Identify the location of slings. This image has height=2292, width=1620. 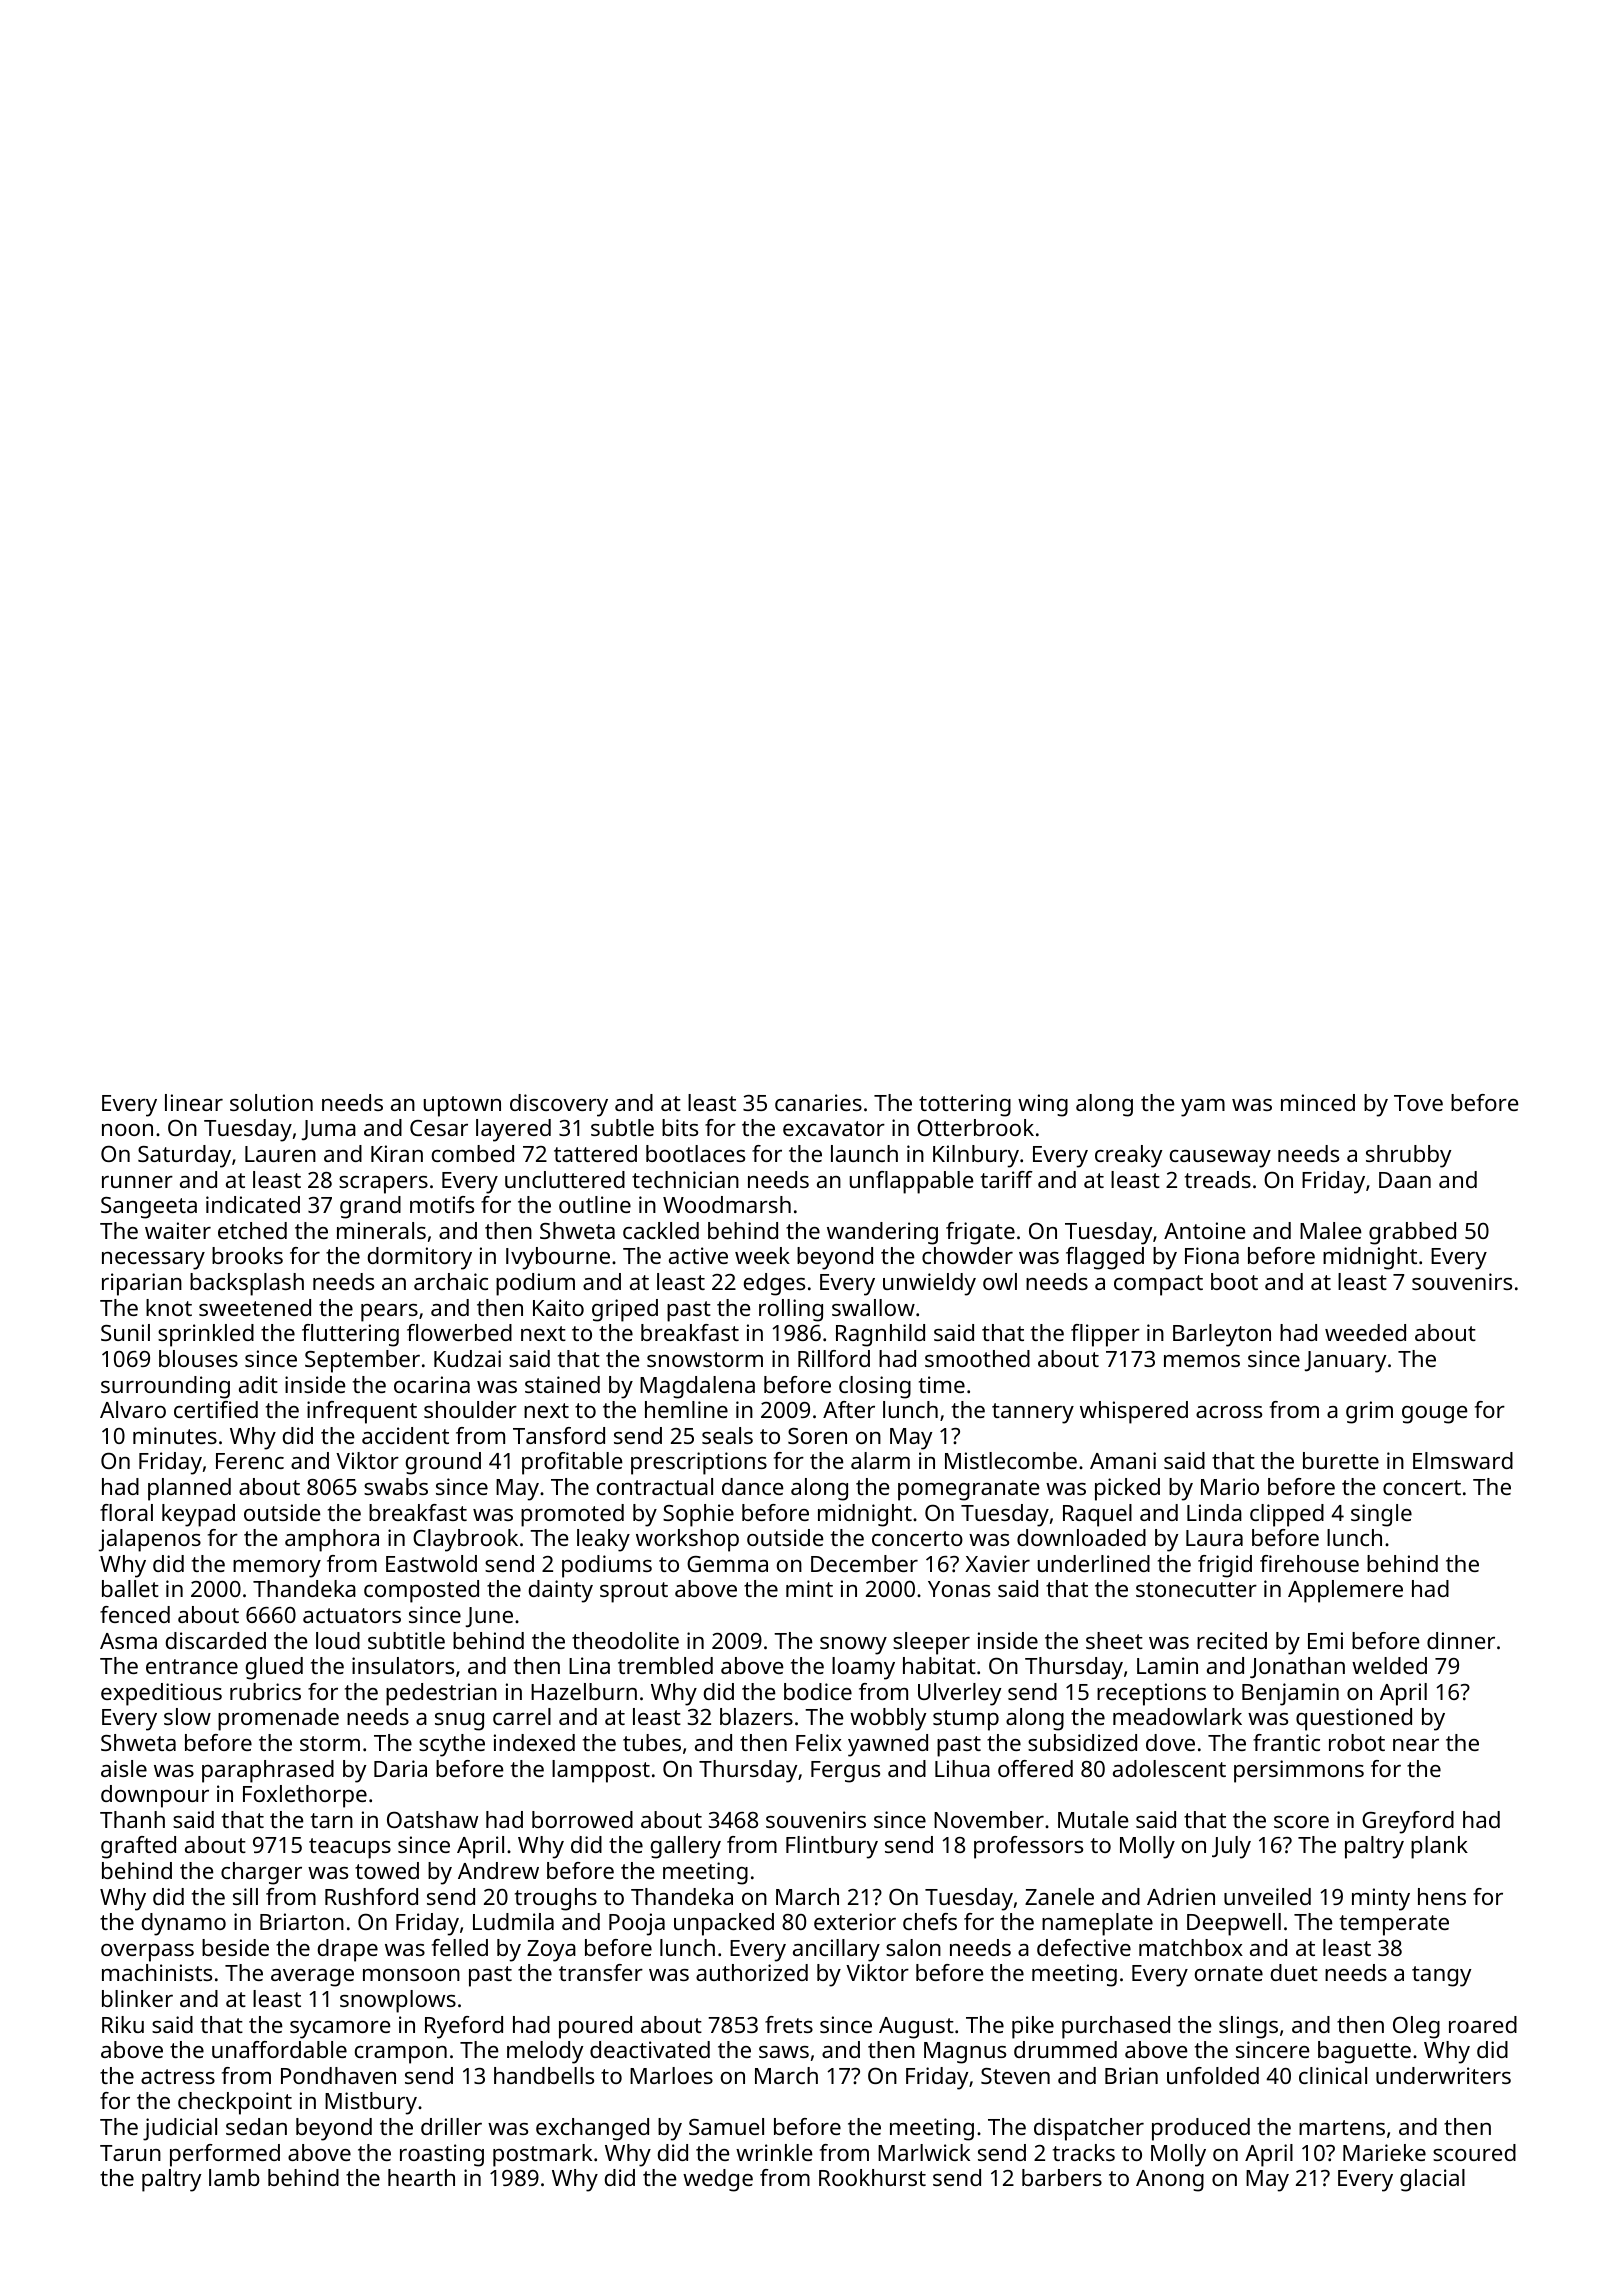
(1248, 2027).
